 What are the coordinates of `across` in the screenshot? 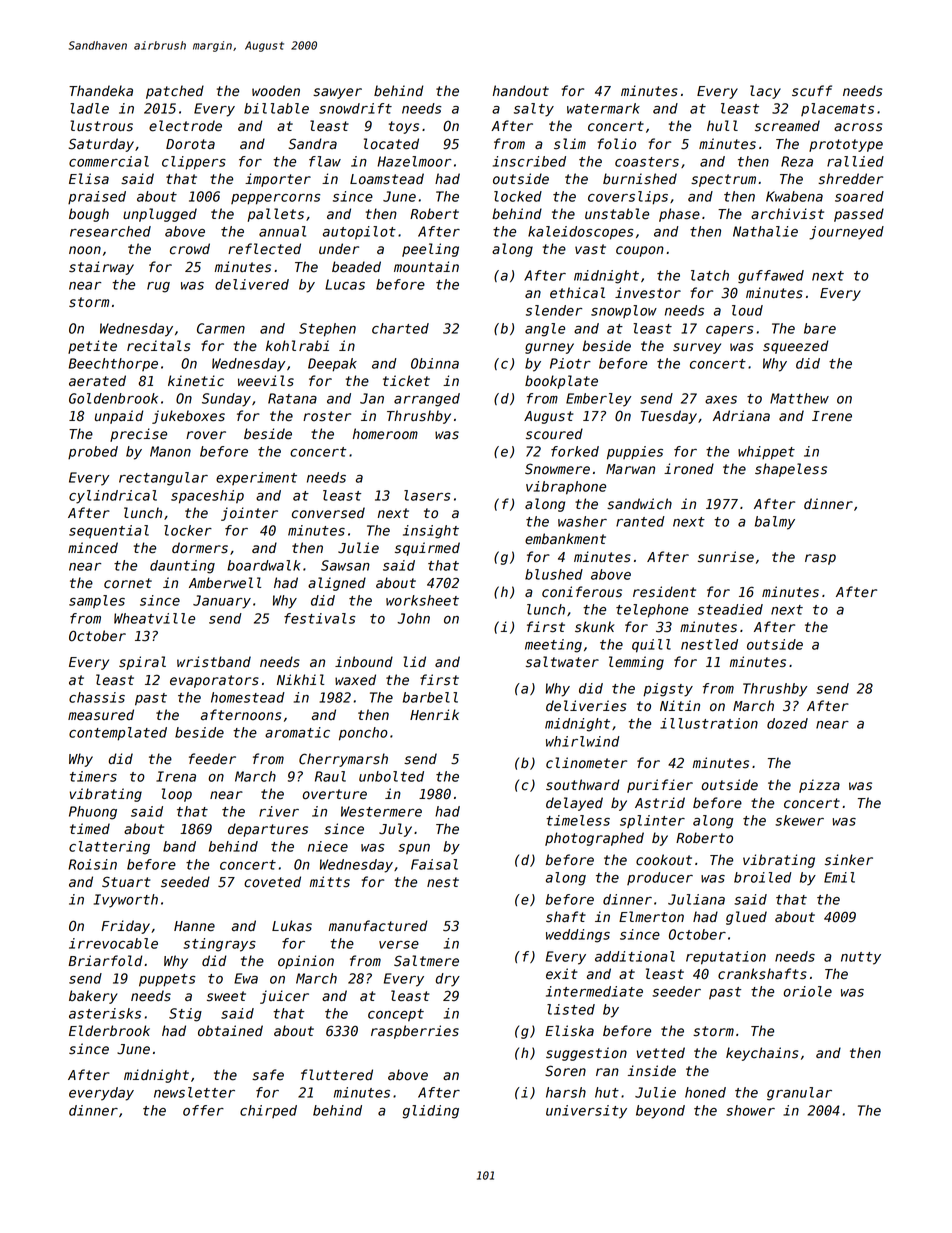 It's located at (858, 127).
